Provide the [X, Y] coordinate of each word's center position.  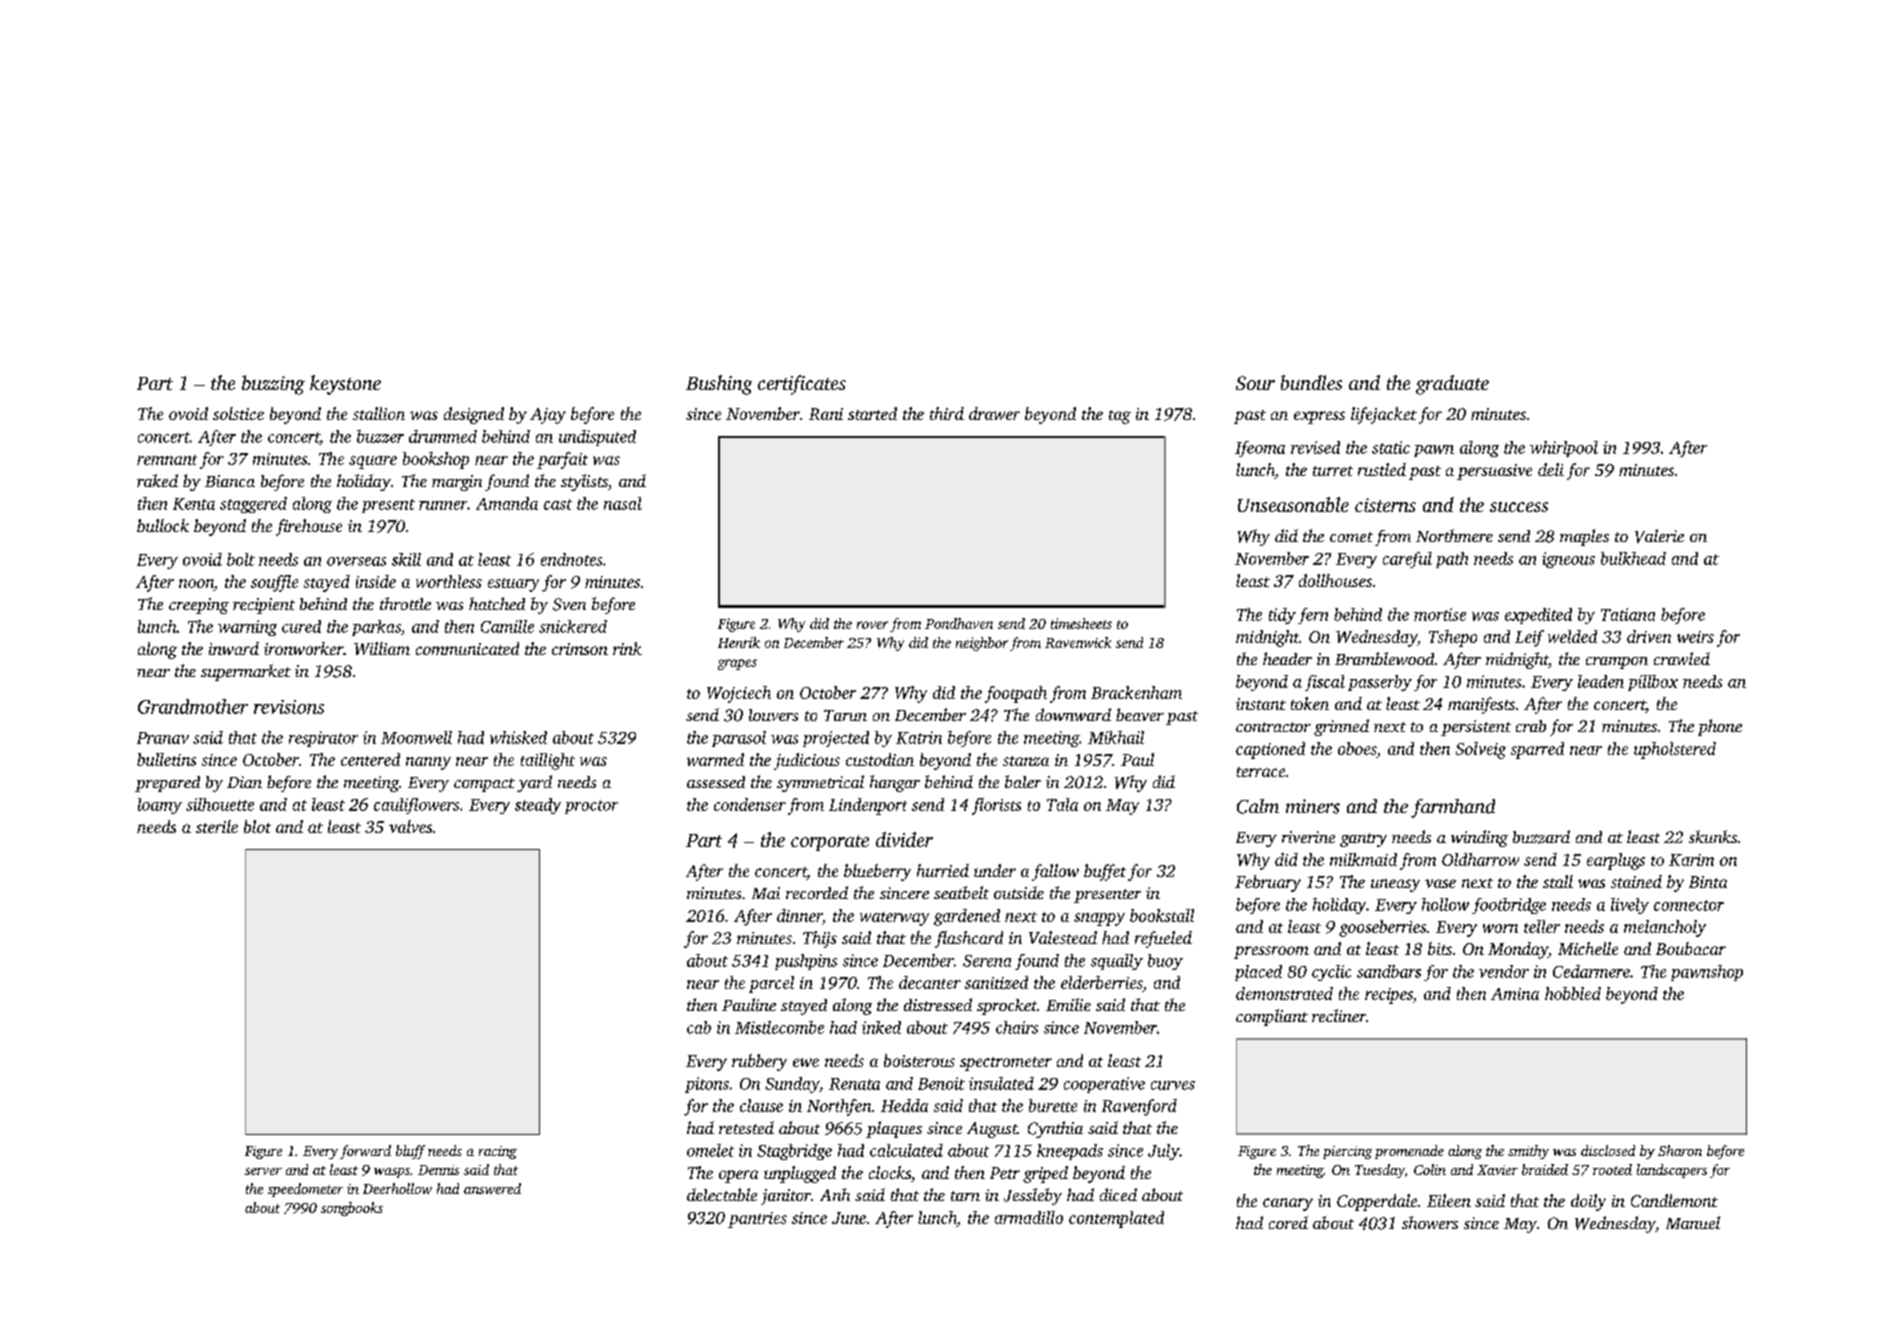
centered [370, 759]
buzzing [273, 385]
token [1310, 703]
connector [1689, 905]
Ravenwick [1078, 642]
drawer [994, 413]
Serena [987, 961]
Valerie [1659, 536]
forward [365, 1152]
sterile [217, 826]
